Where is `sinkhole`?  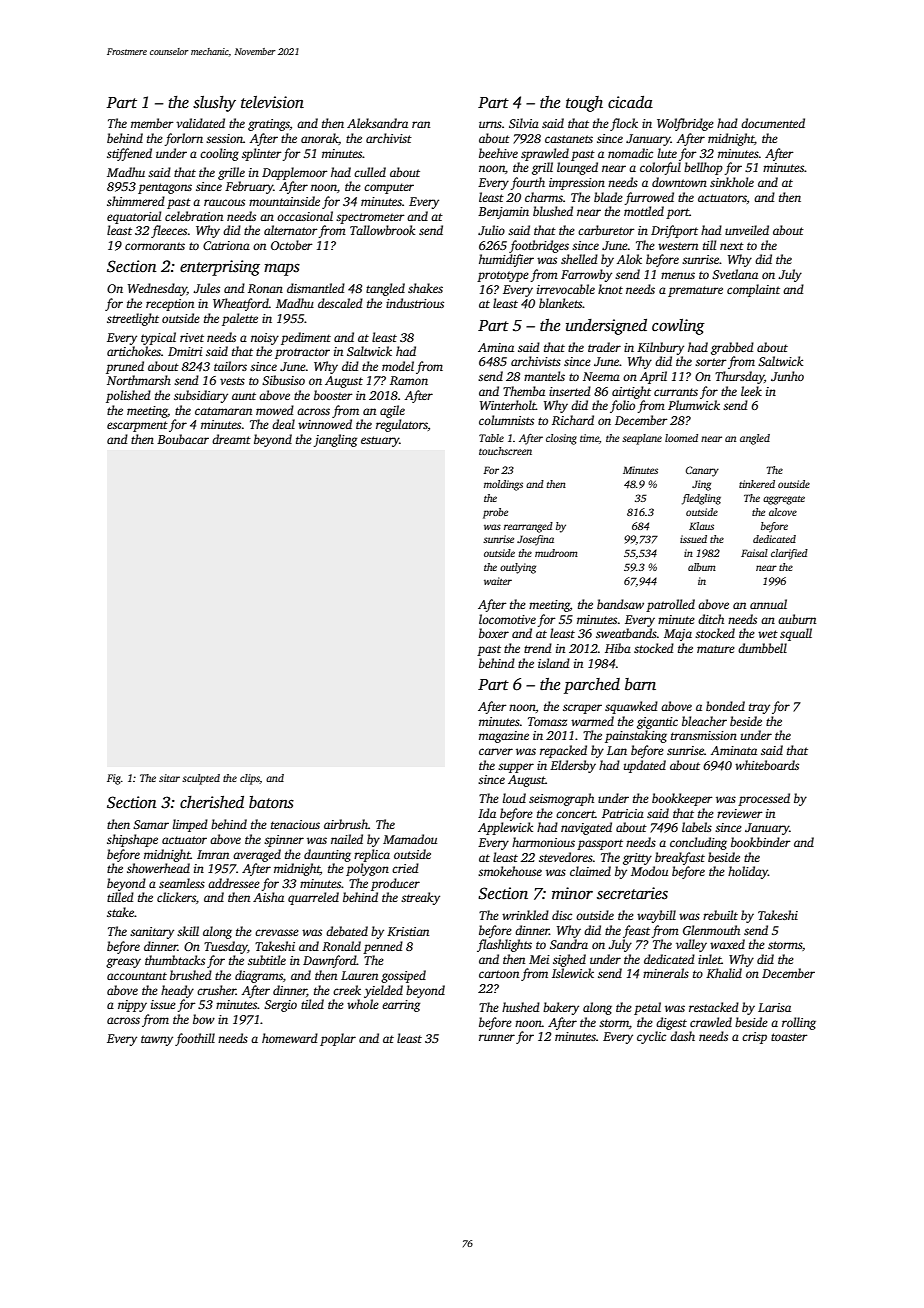
sinkhole is located at coordinates (732, 182).
